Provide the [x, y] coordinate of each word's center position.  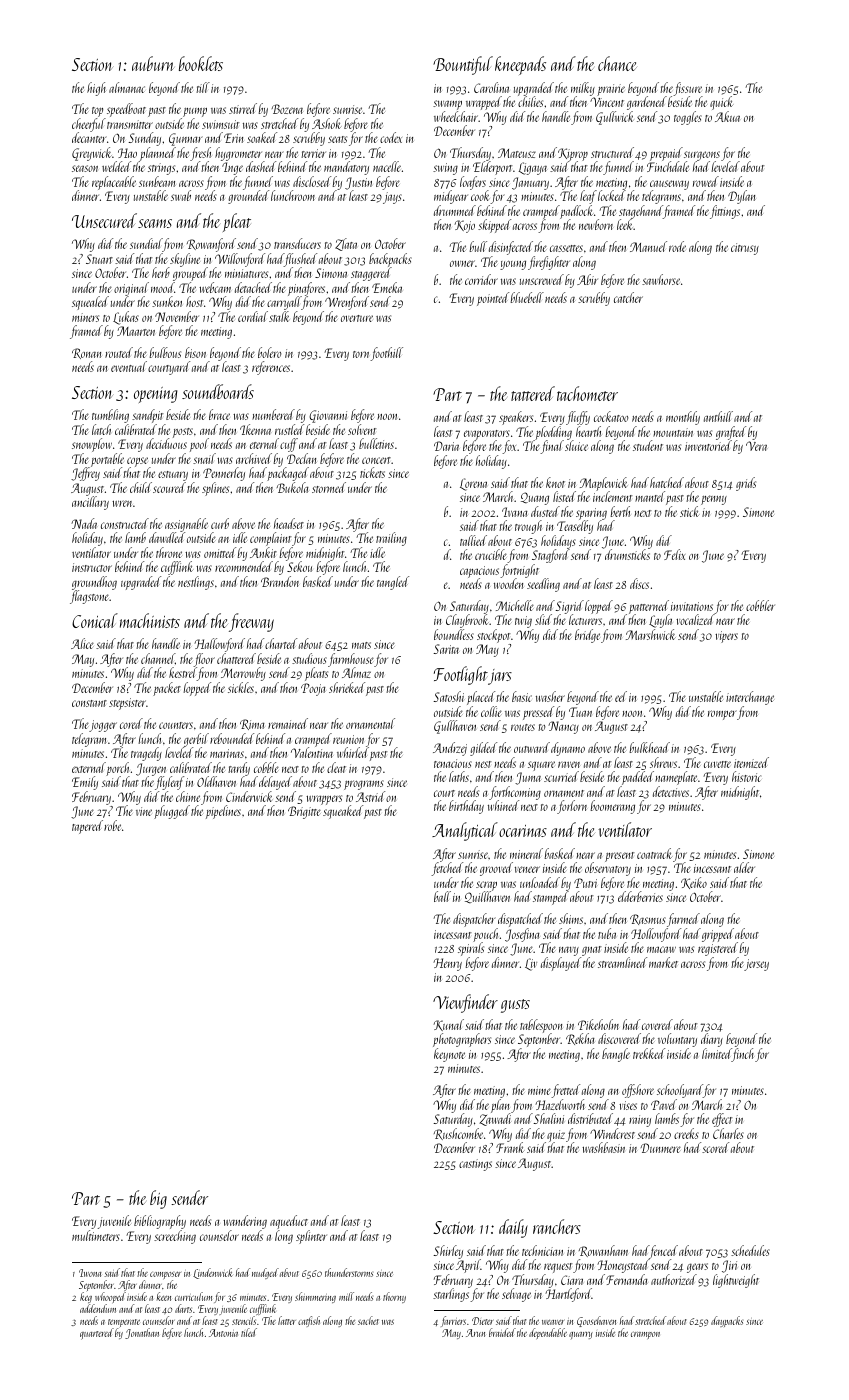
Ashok [327, 123]
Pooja [313, 689]
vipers [726, 637]
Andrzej [450, 749]
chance [617, 63]
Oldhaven [216, 781]
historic [746, 776]
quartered [97, 1334]
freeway [251, 622]
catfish [309, 1321]
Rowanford [211, 245]
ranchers [557, 1226]
